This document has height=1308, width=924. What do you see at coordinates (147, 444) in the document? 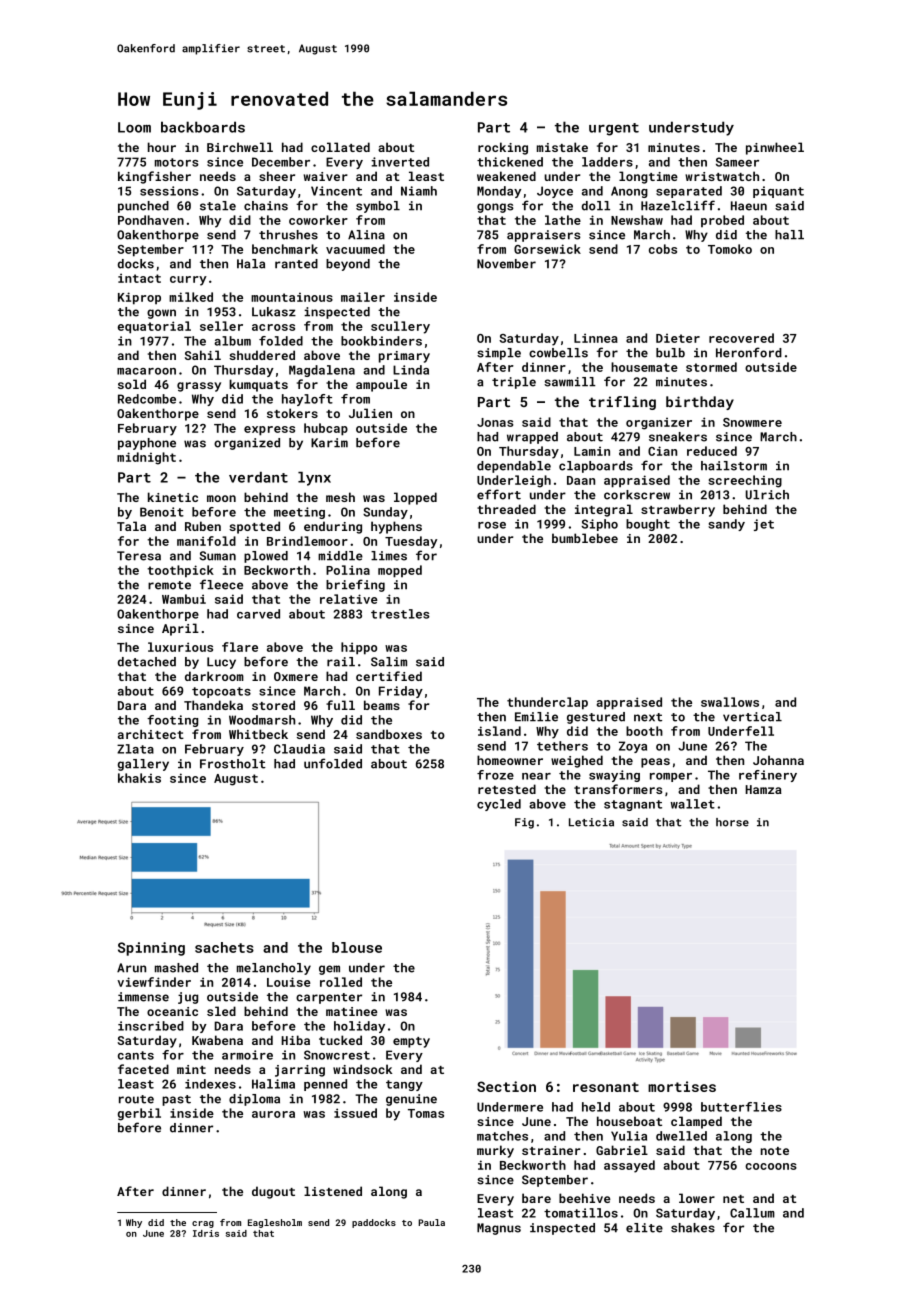
I see `payphone` at bounding box center [147, 444].
